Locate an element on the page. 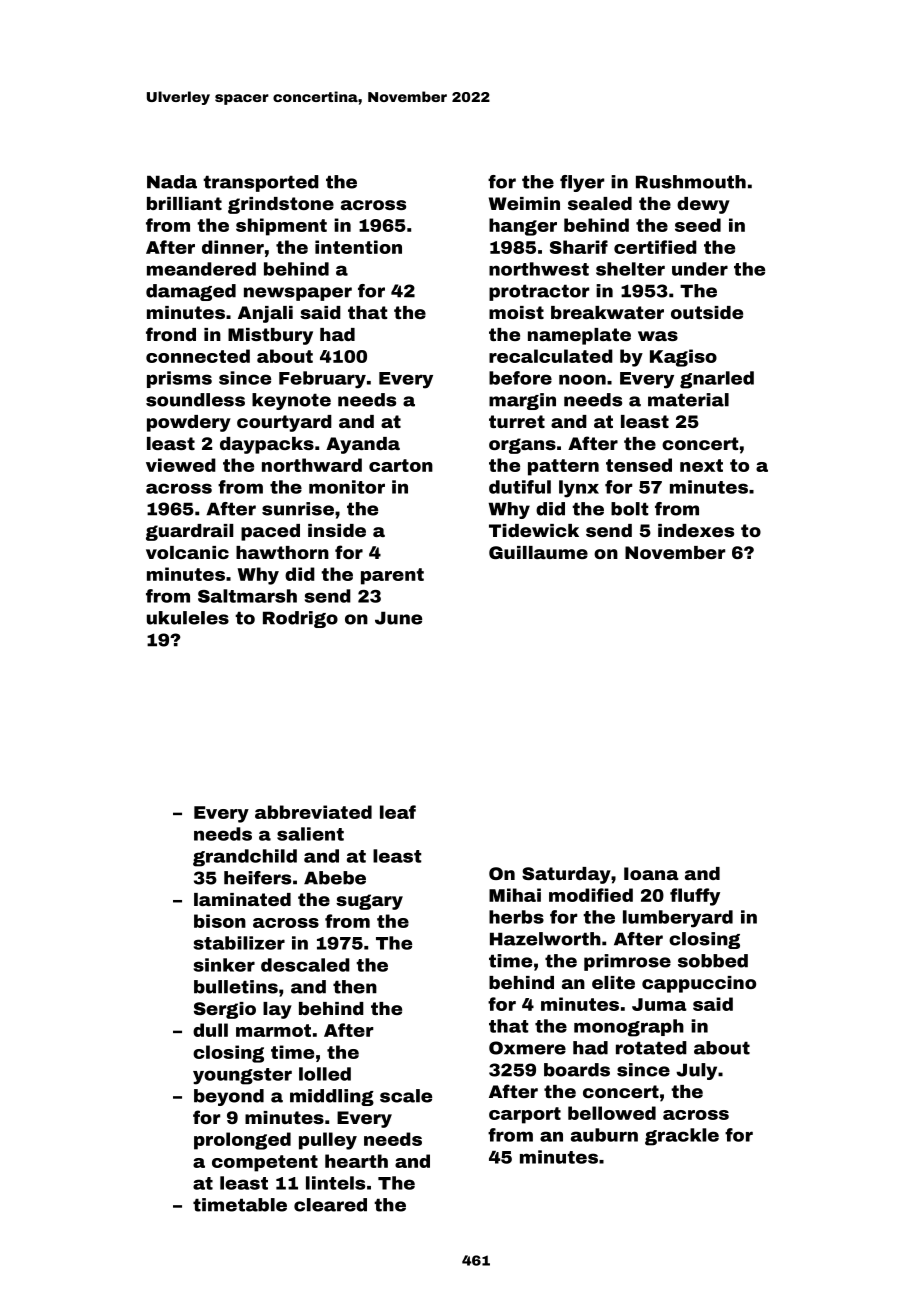  next is located at coordinates (701, 465).
